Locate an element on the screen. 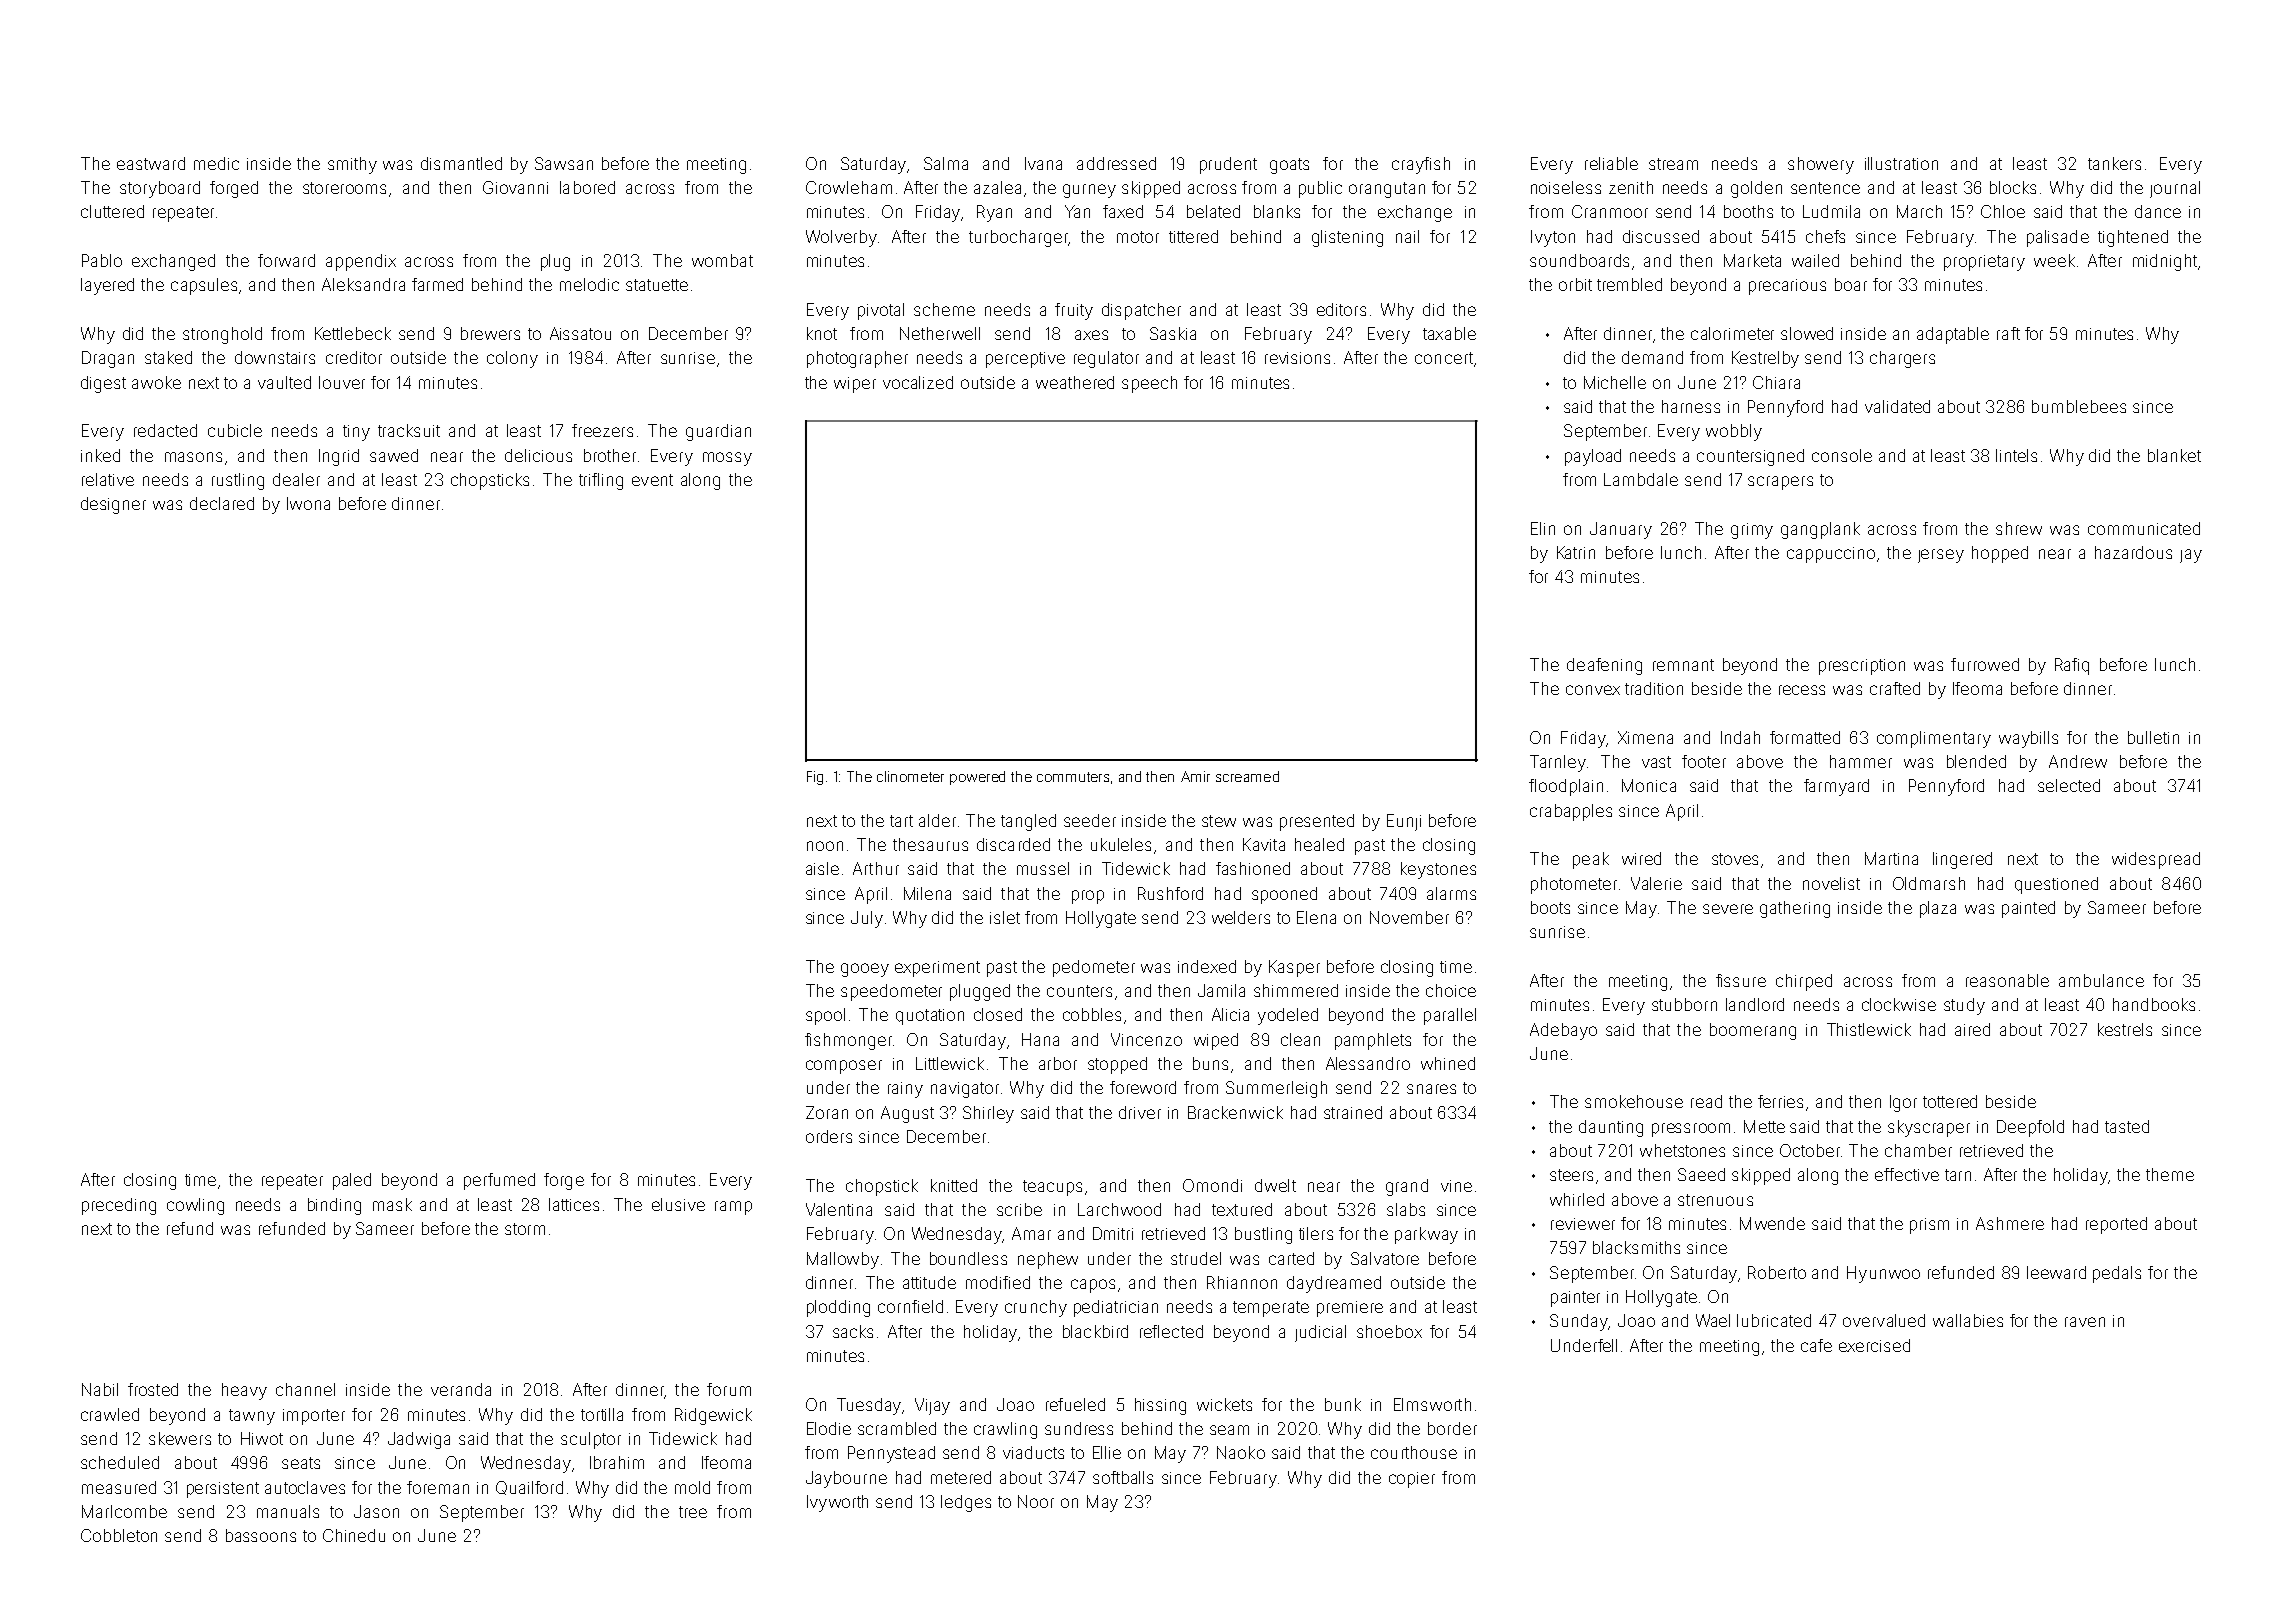 The width and height of the screenshot is (2282, 1614). convex is located at coordinates (1593, 690).
